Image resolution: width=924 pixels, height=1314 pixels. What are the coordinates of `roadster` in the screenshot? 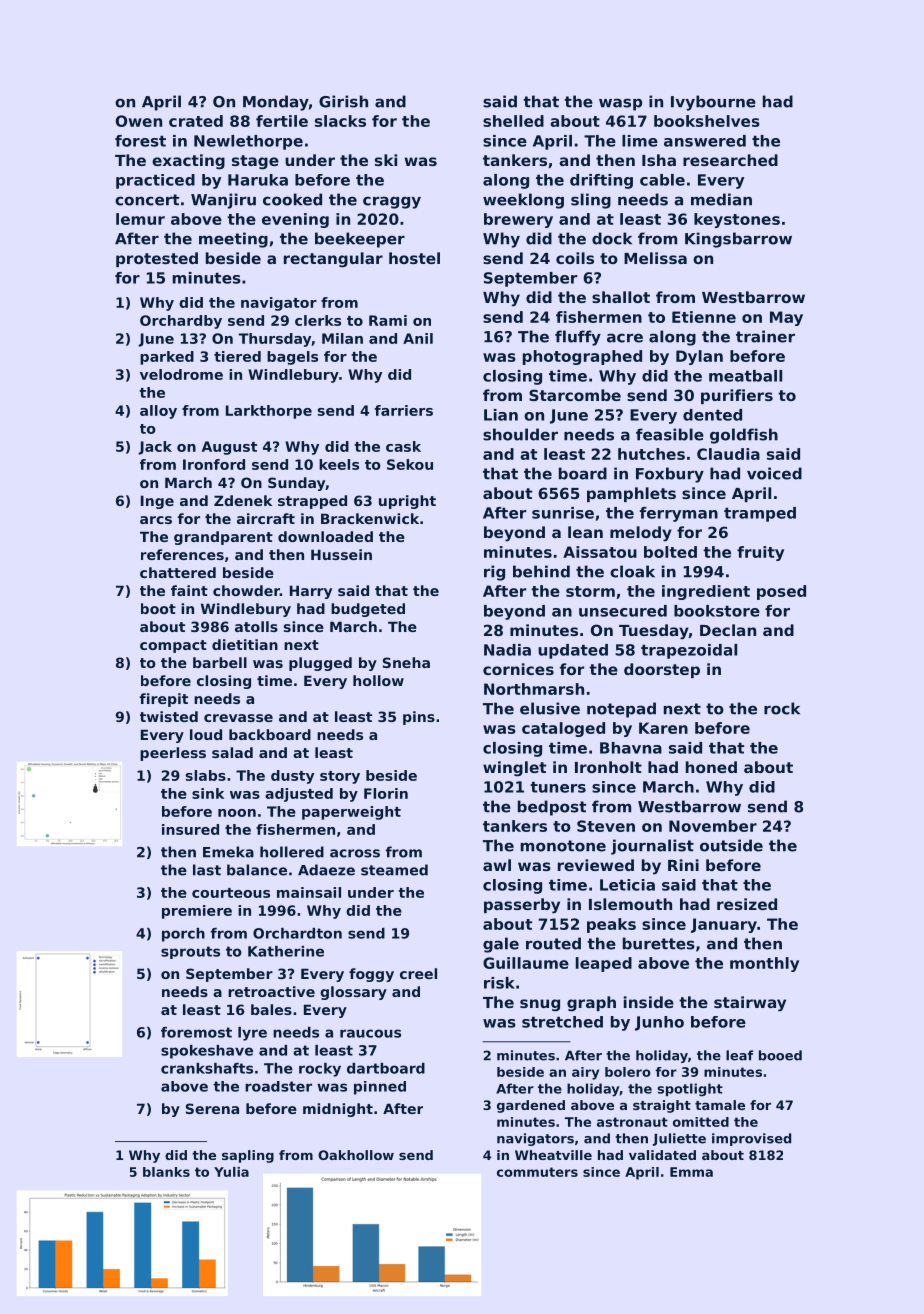 It's located at (278, 1086).
